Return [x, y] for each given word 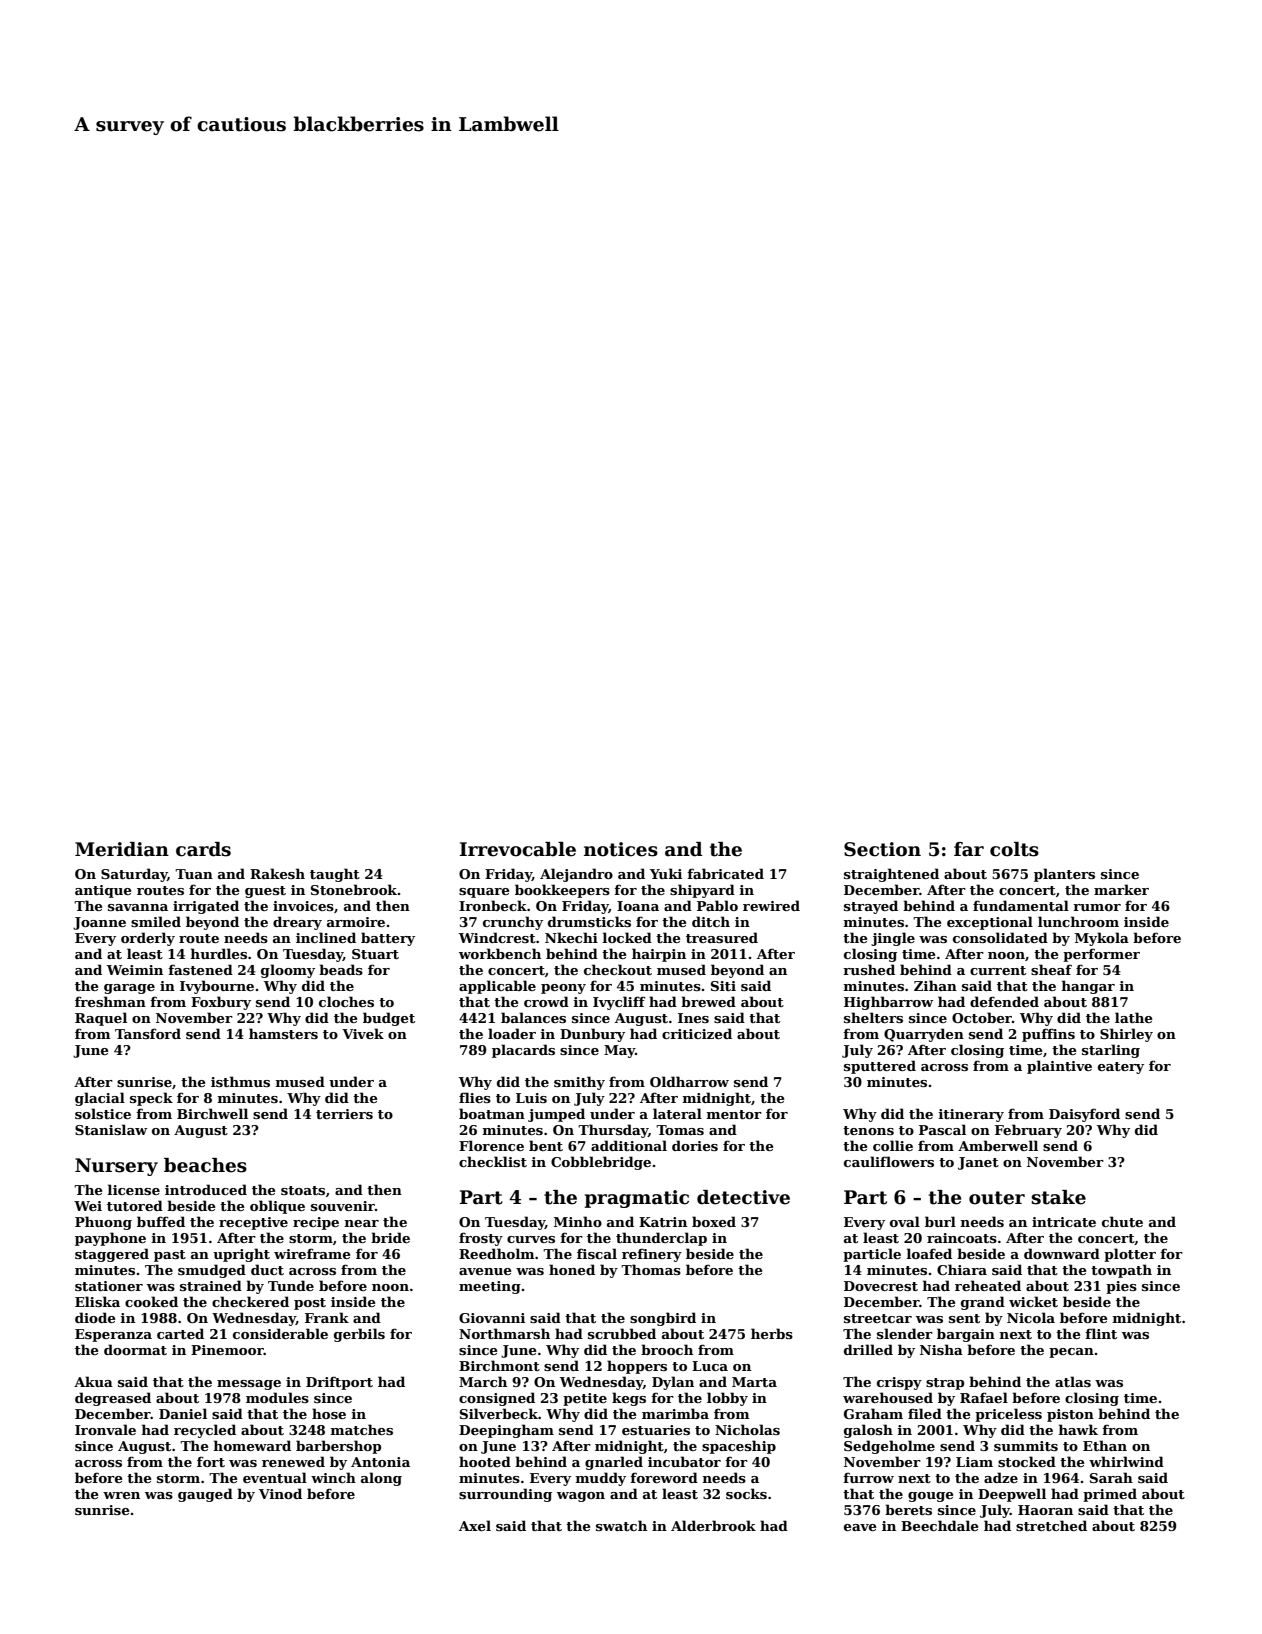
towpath [1121, 1271]
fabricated [725, 873]
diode [95, 1317]
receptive [253, 1223]
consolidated [1000, 937]
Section [882, 849]
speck [151, 1099]
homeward [252, 1445]
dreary [297, 923]
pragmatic [637, 1199]
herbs [772, 1333]
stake [1058, 1197]
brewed [708, 1001]
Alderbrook [713, 1525]
